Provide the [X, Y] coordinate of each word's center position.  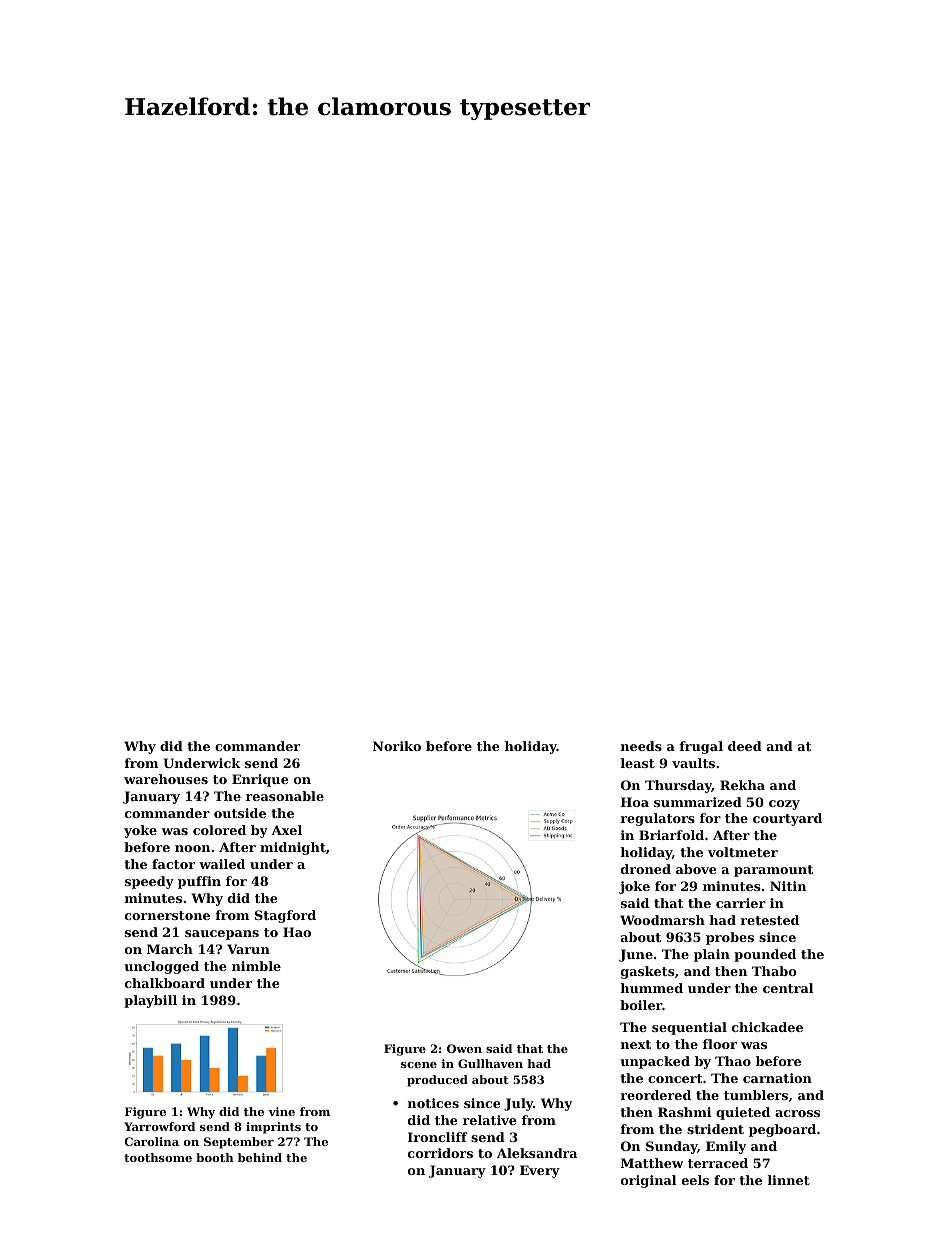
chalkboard [165, 983]
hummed [651, 988]
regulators [657, 819]
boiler [641, 1005]
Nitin [788, 886]
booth [215, 1157]
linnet [789, 1180]
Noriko [397, 746]
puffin [199, 882]
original [648, 1181]
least [638, 763]
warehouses [166, 779]
